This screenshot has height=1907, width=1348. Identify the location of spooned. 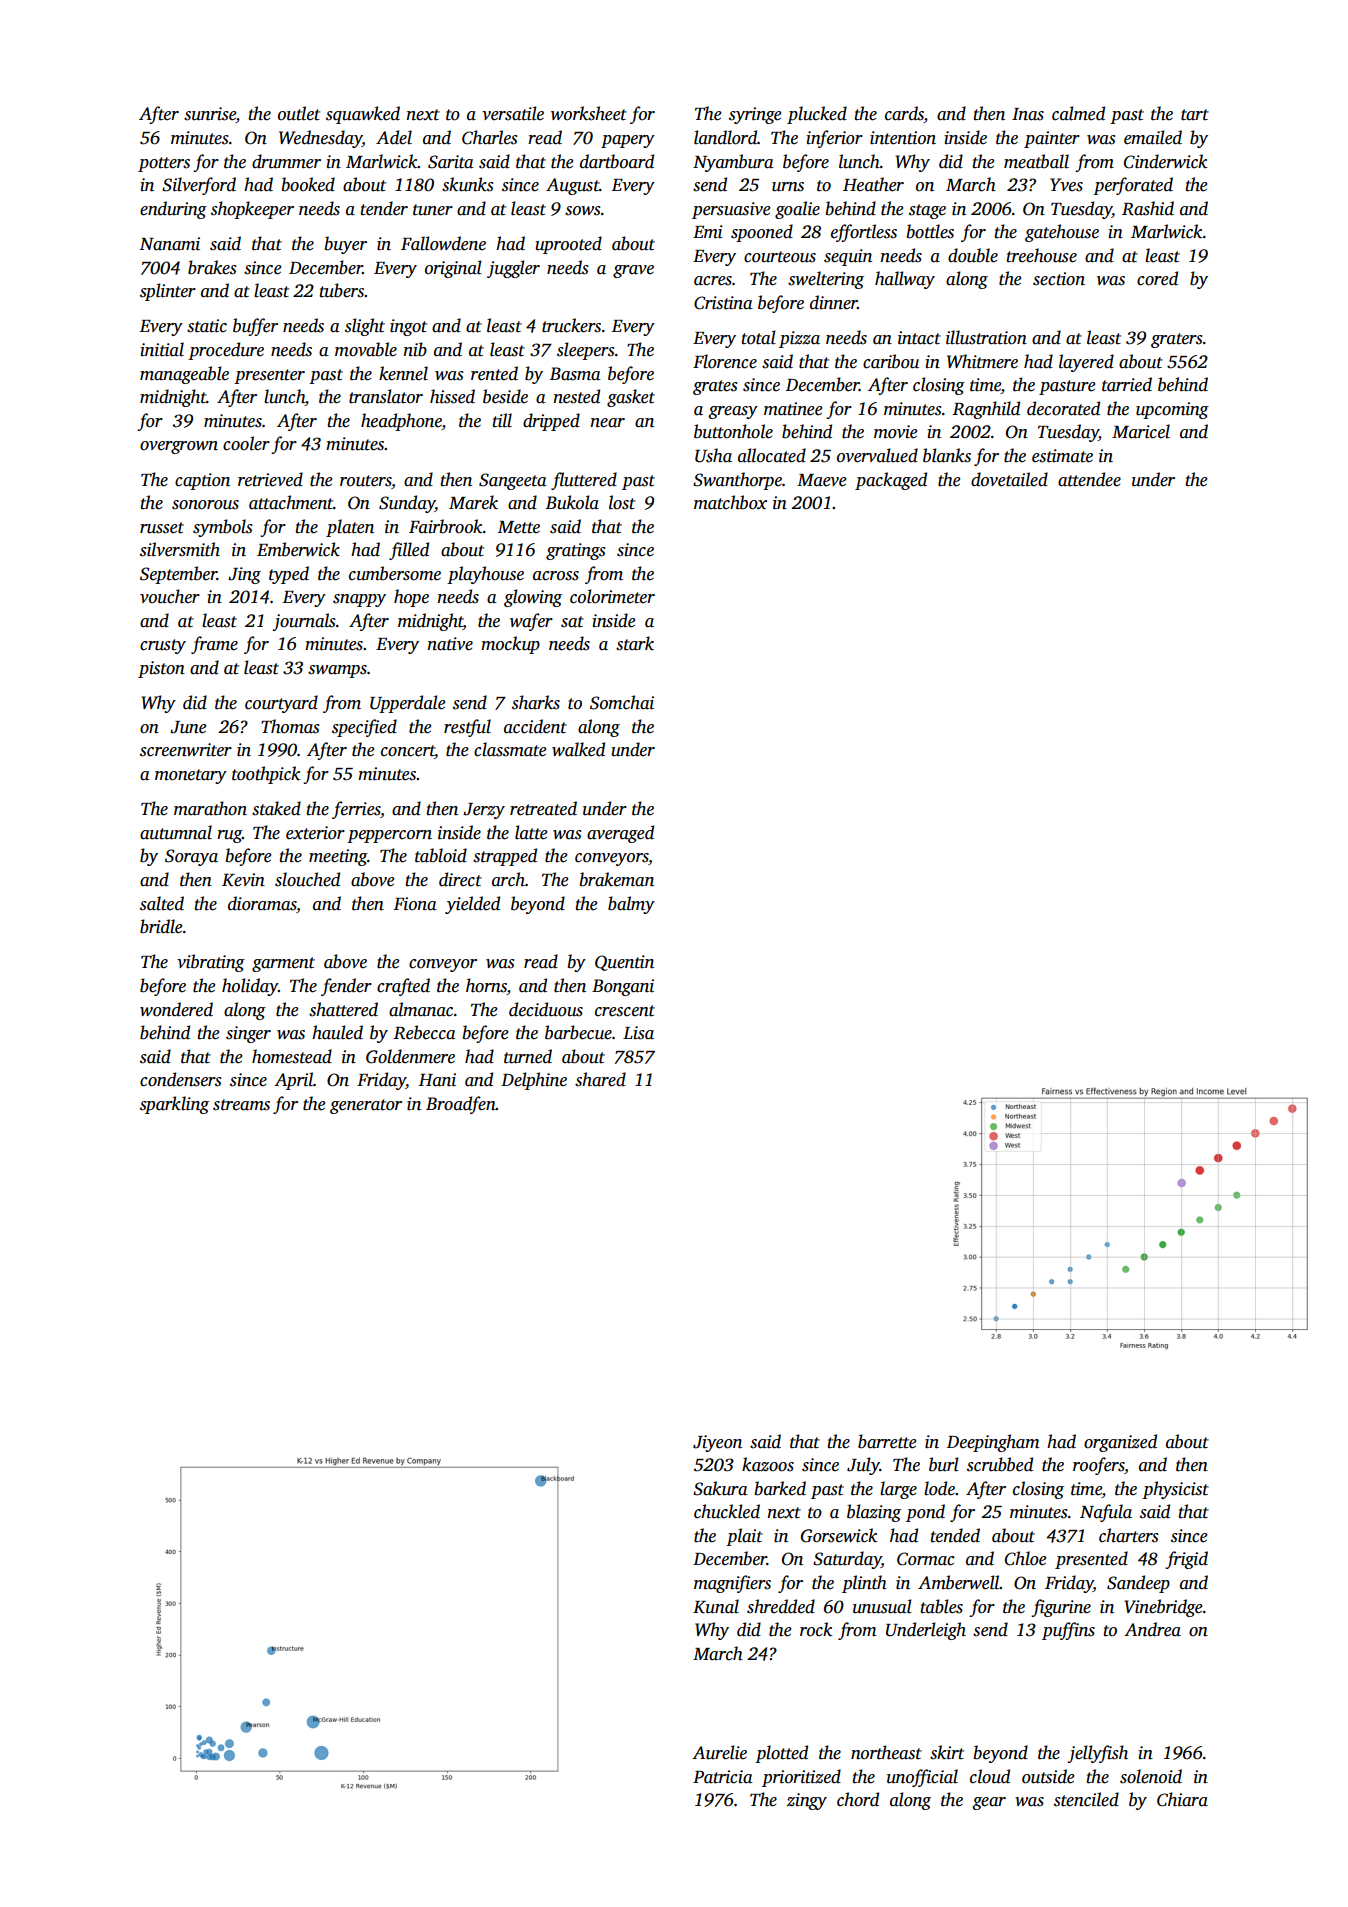
(762, 233).
